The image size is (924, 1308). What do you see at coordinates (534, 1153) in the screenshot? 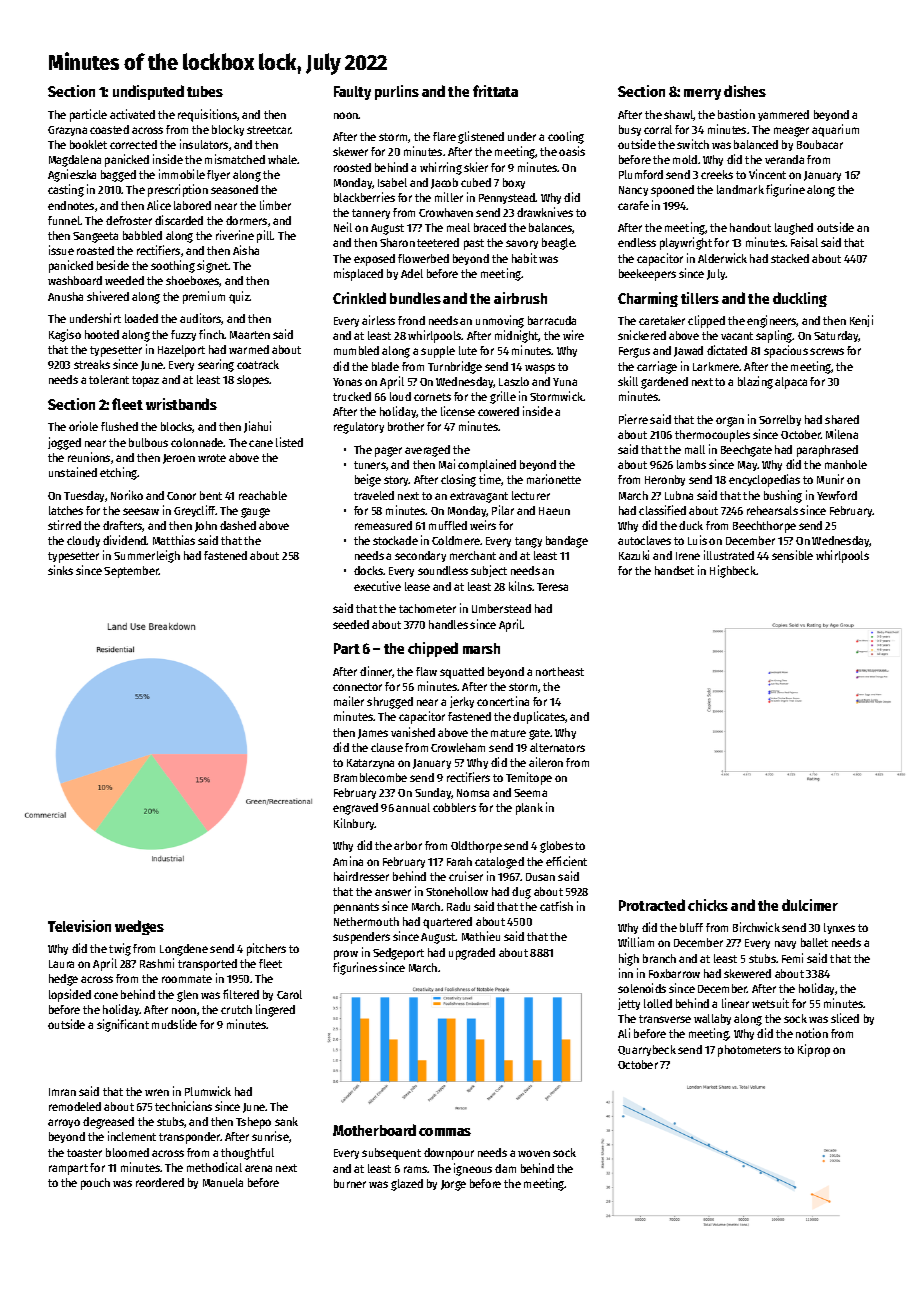
I see `woven` at bounding box center [534, 1153].
